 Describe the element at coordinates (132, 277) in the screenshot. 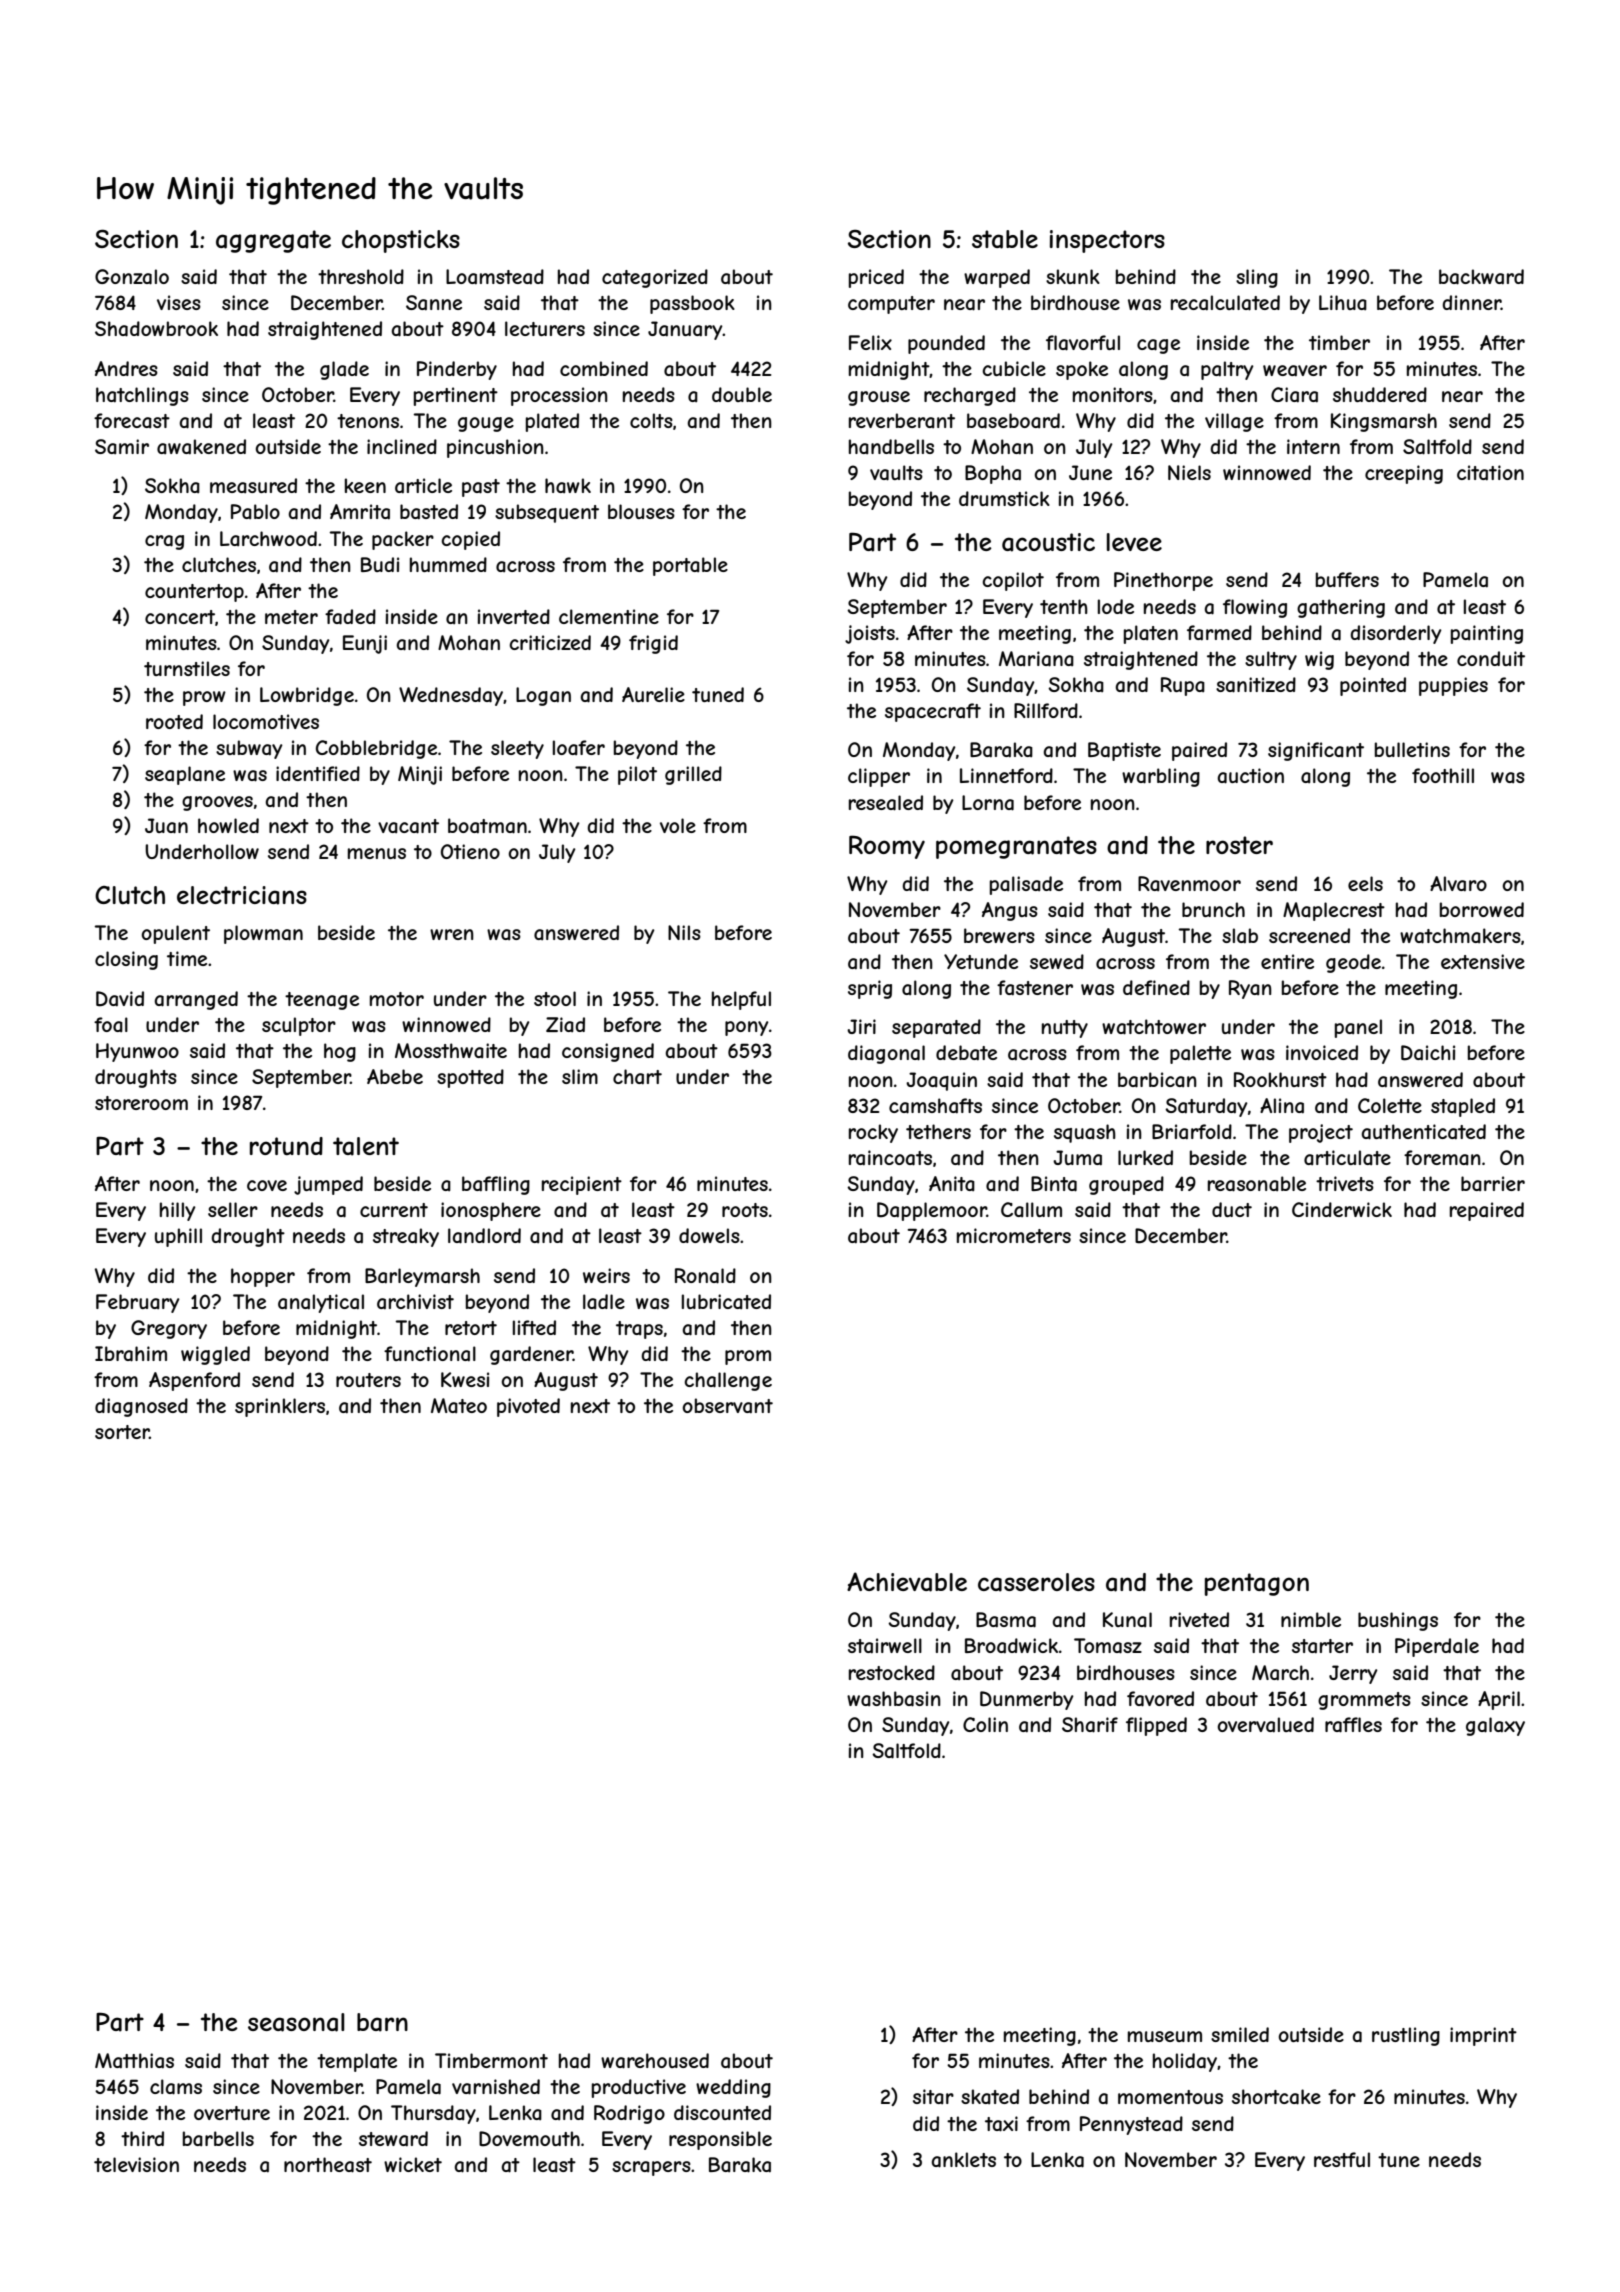

I see `Gonzalo` at that location.
